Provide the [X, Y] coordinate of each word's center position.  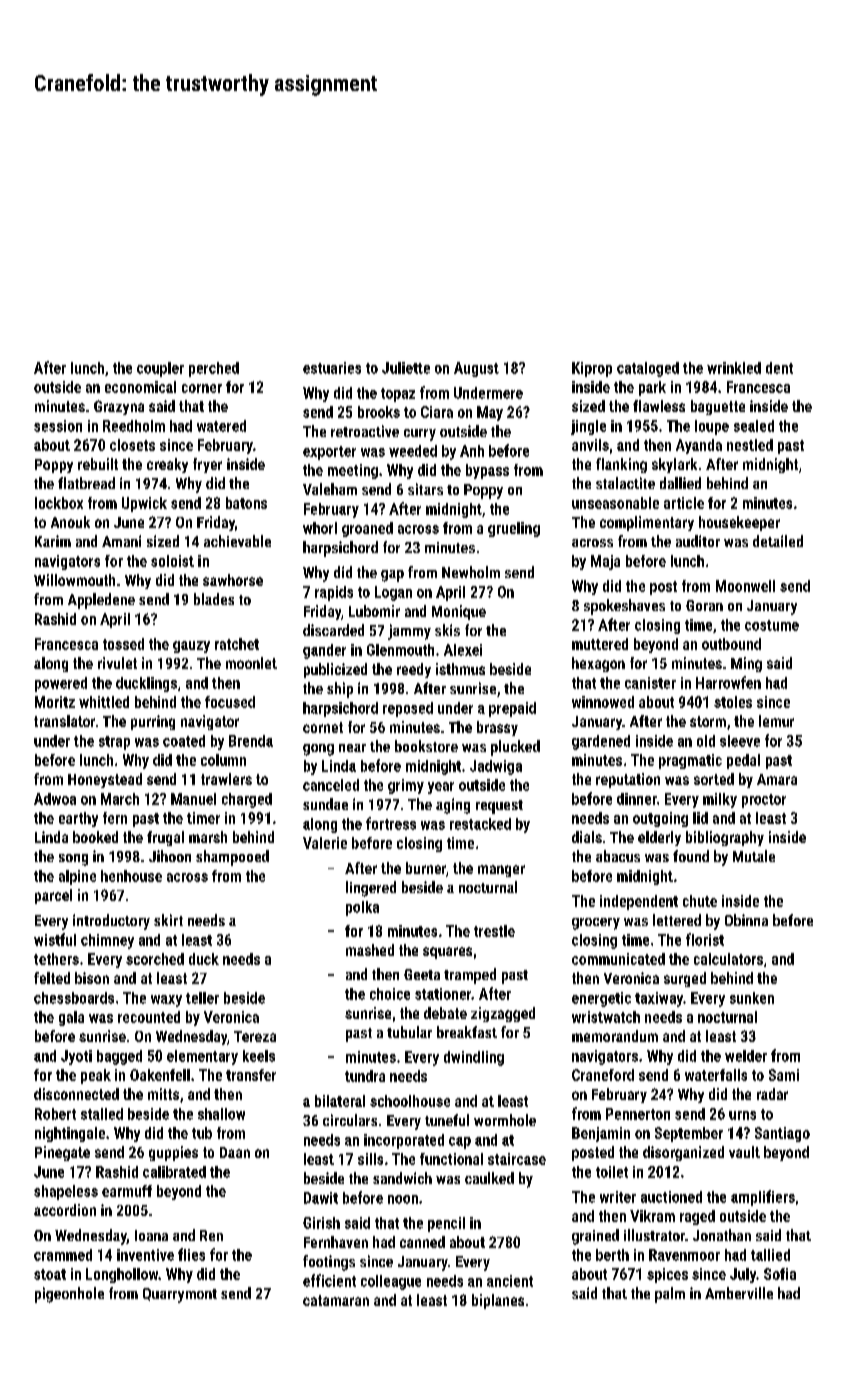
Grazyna [119, 407]
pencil [446, 1224]
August [476, 369]
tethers [56, 959]
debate [445, 1013]
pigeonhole [69, 1295]
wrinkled [734, 368]
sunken [752, 998]
